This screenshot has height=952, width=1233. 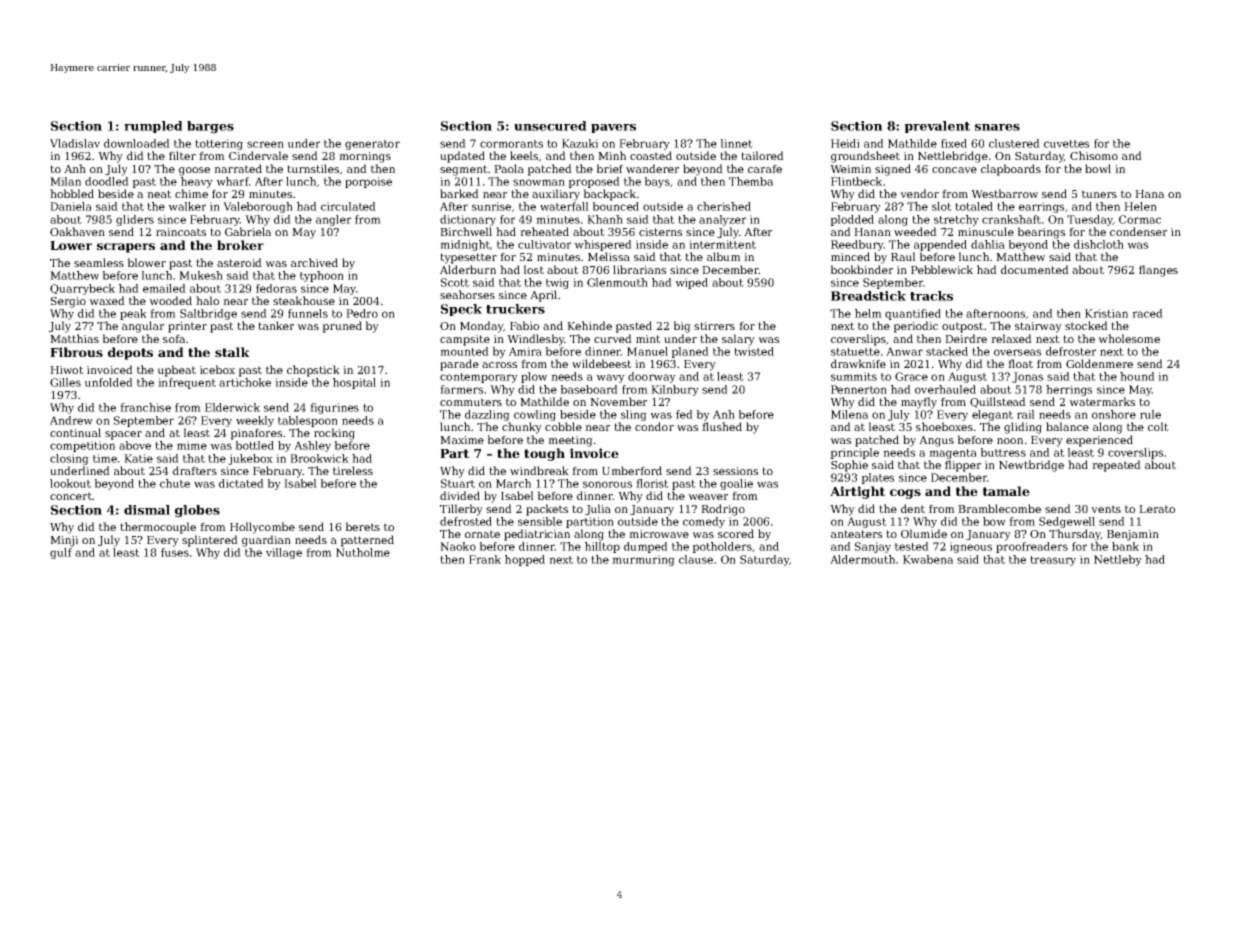 I want to click on experienced, so click(x=1099, y=441).
